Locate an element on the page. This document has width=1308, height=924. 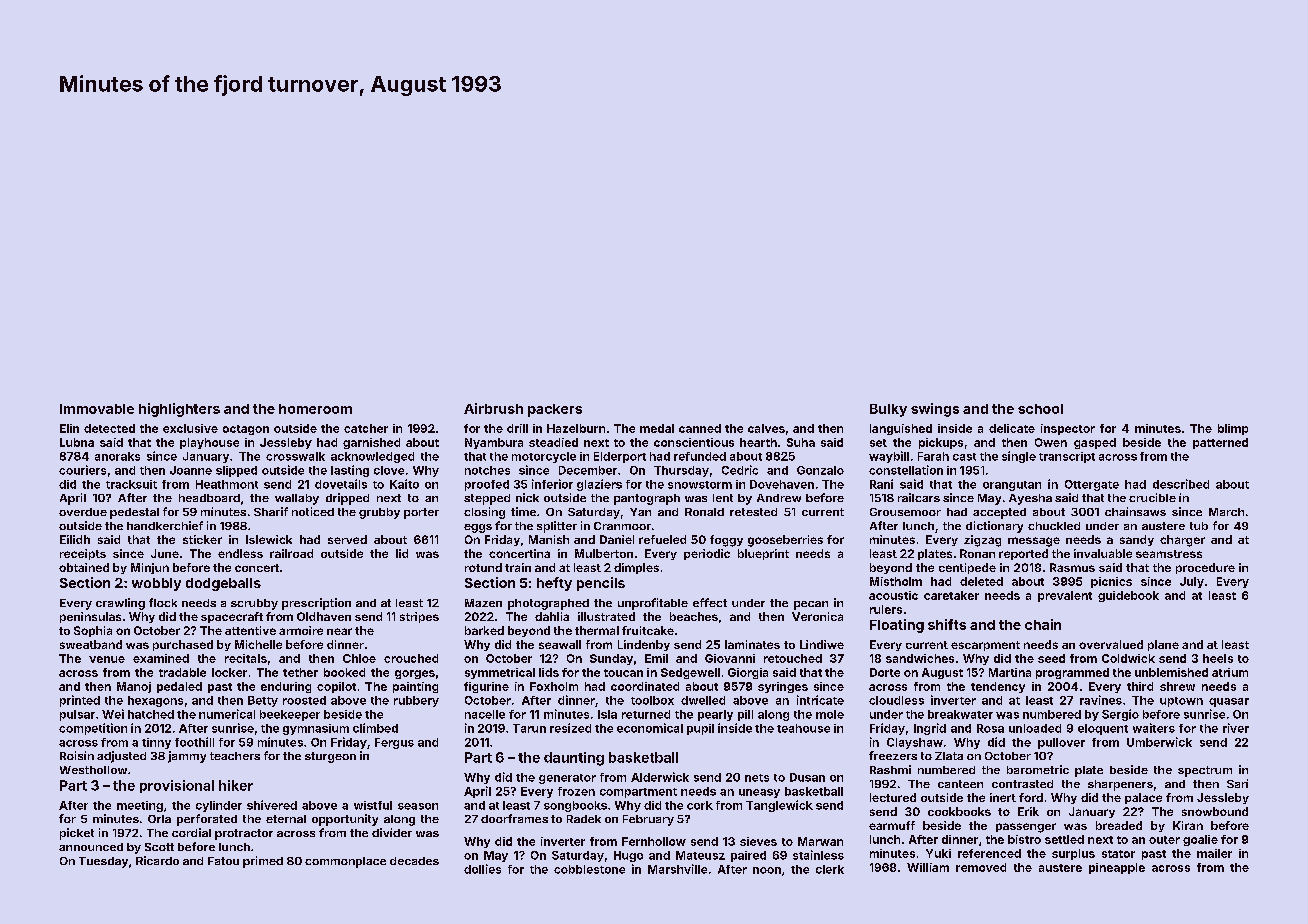
Scott is located at coordinates (159, 847).
